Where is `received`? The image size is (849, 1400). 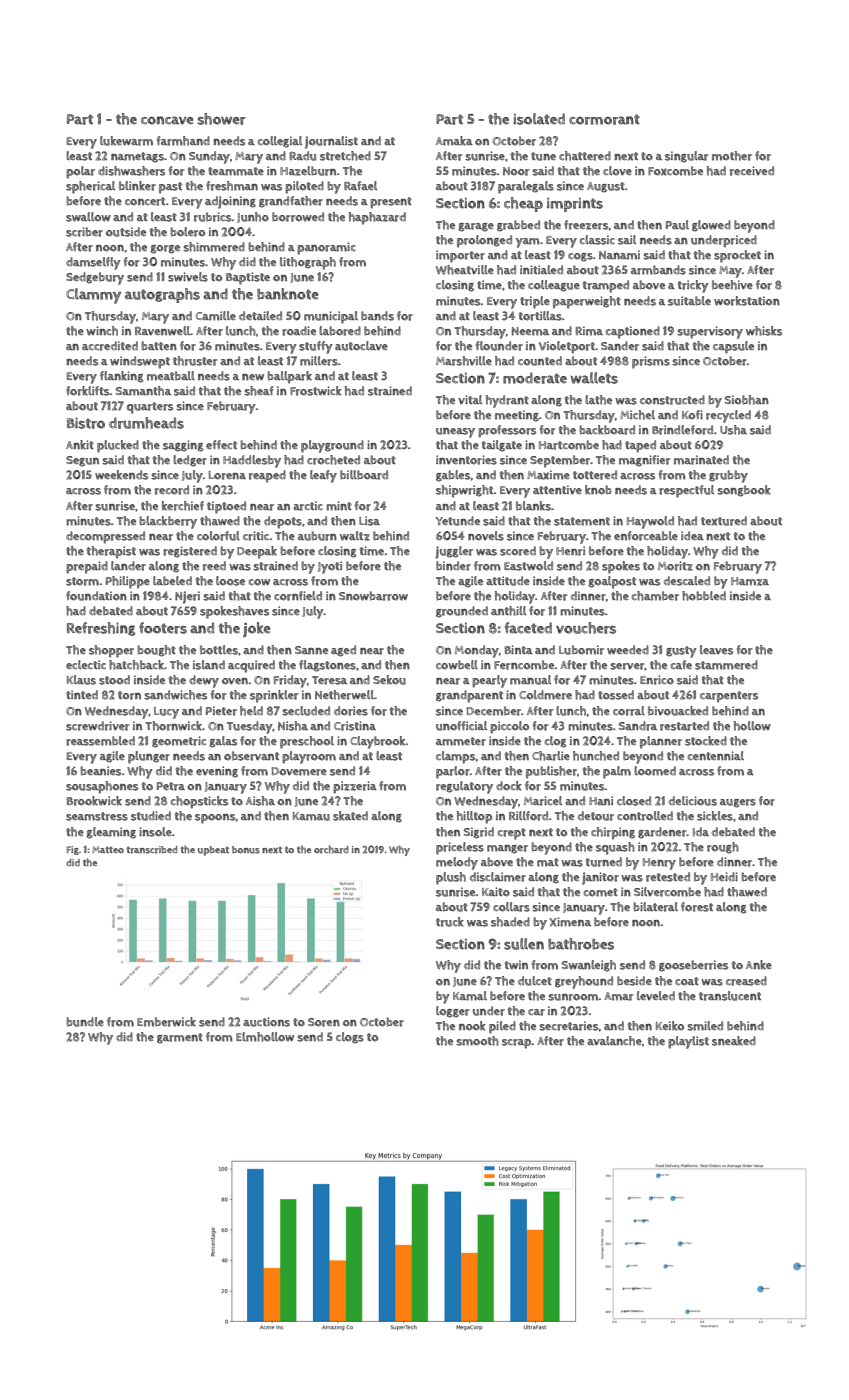 received is located at coordinates (752, 171).
